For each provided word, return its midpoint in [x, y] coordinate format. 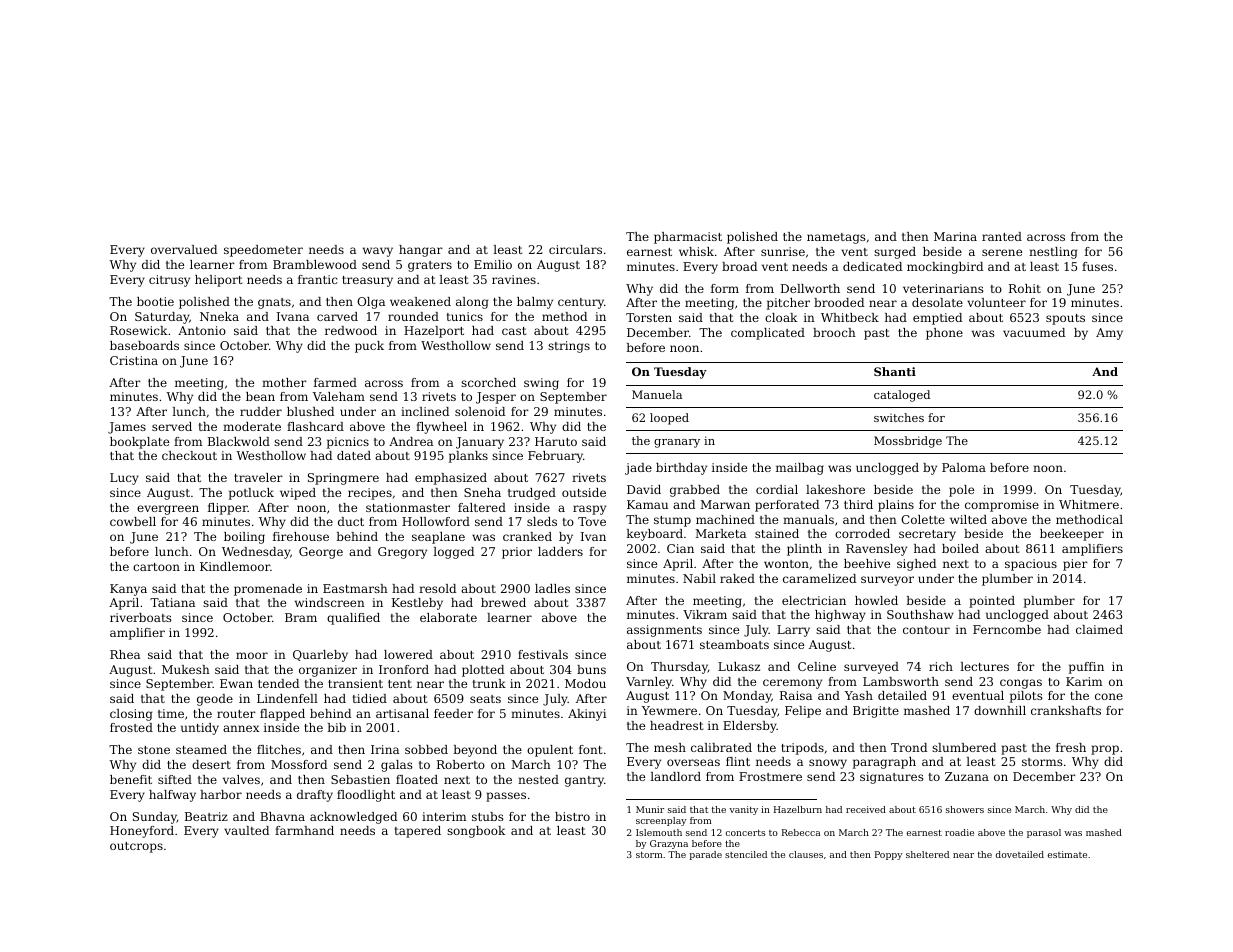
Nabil [699, 578]
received [866, 809]
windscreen [330, 602]
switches [899, 417]
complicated [768, 334]
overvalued [184, 249]
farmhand [304, 830]
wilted [968, 519]
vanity [743, 810]
